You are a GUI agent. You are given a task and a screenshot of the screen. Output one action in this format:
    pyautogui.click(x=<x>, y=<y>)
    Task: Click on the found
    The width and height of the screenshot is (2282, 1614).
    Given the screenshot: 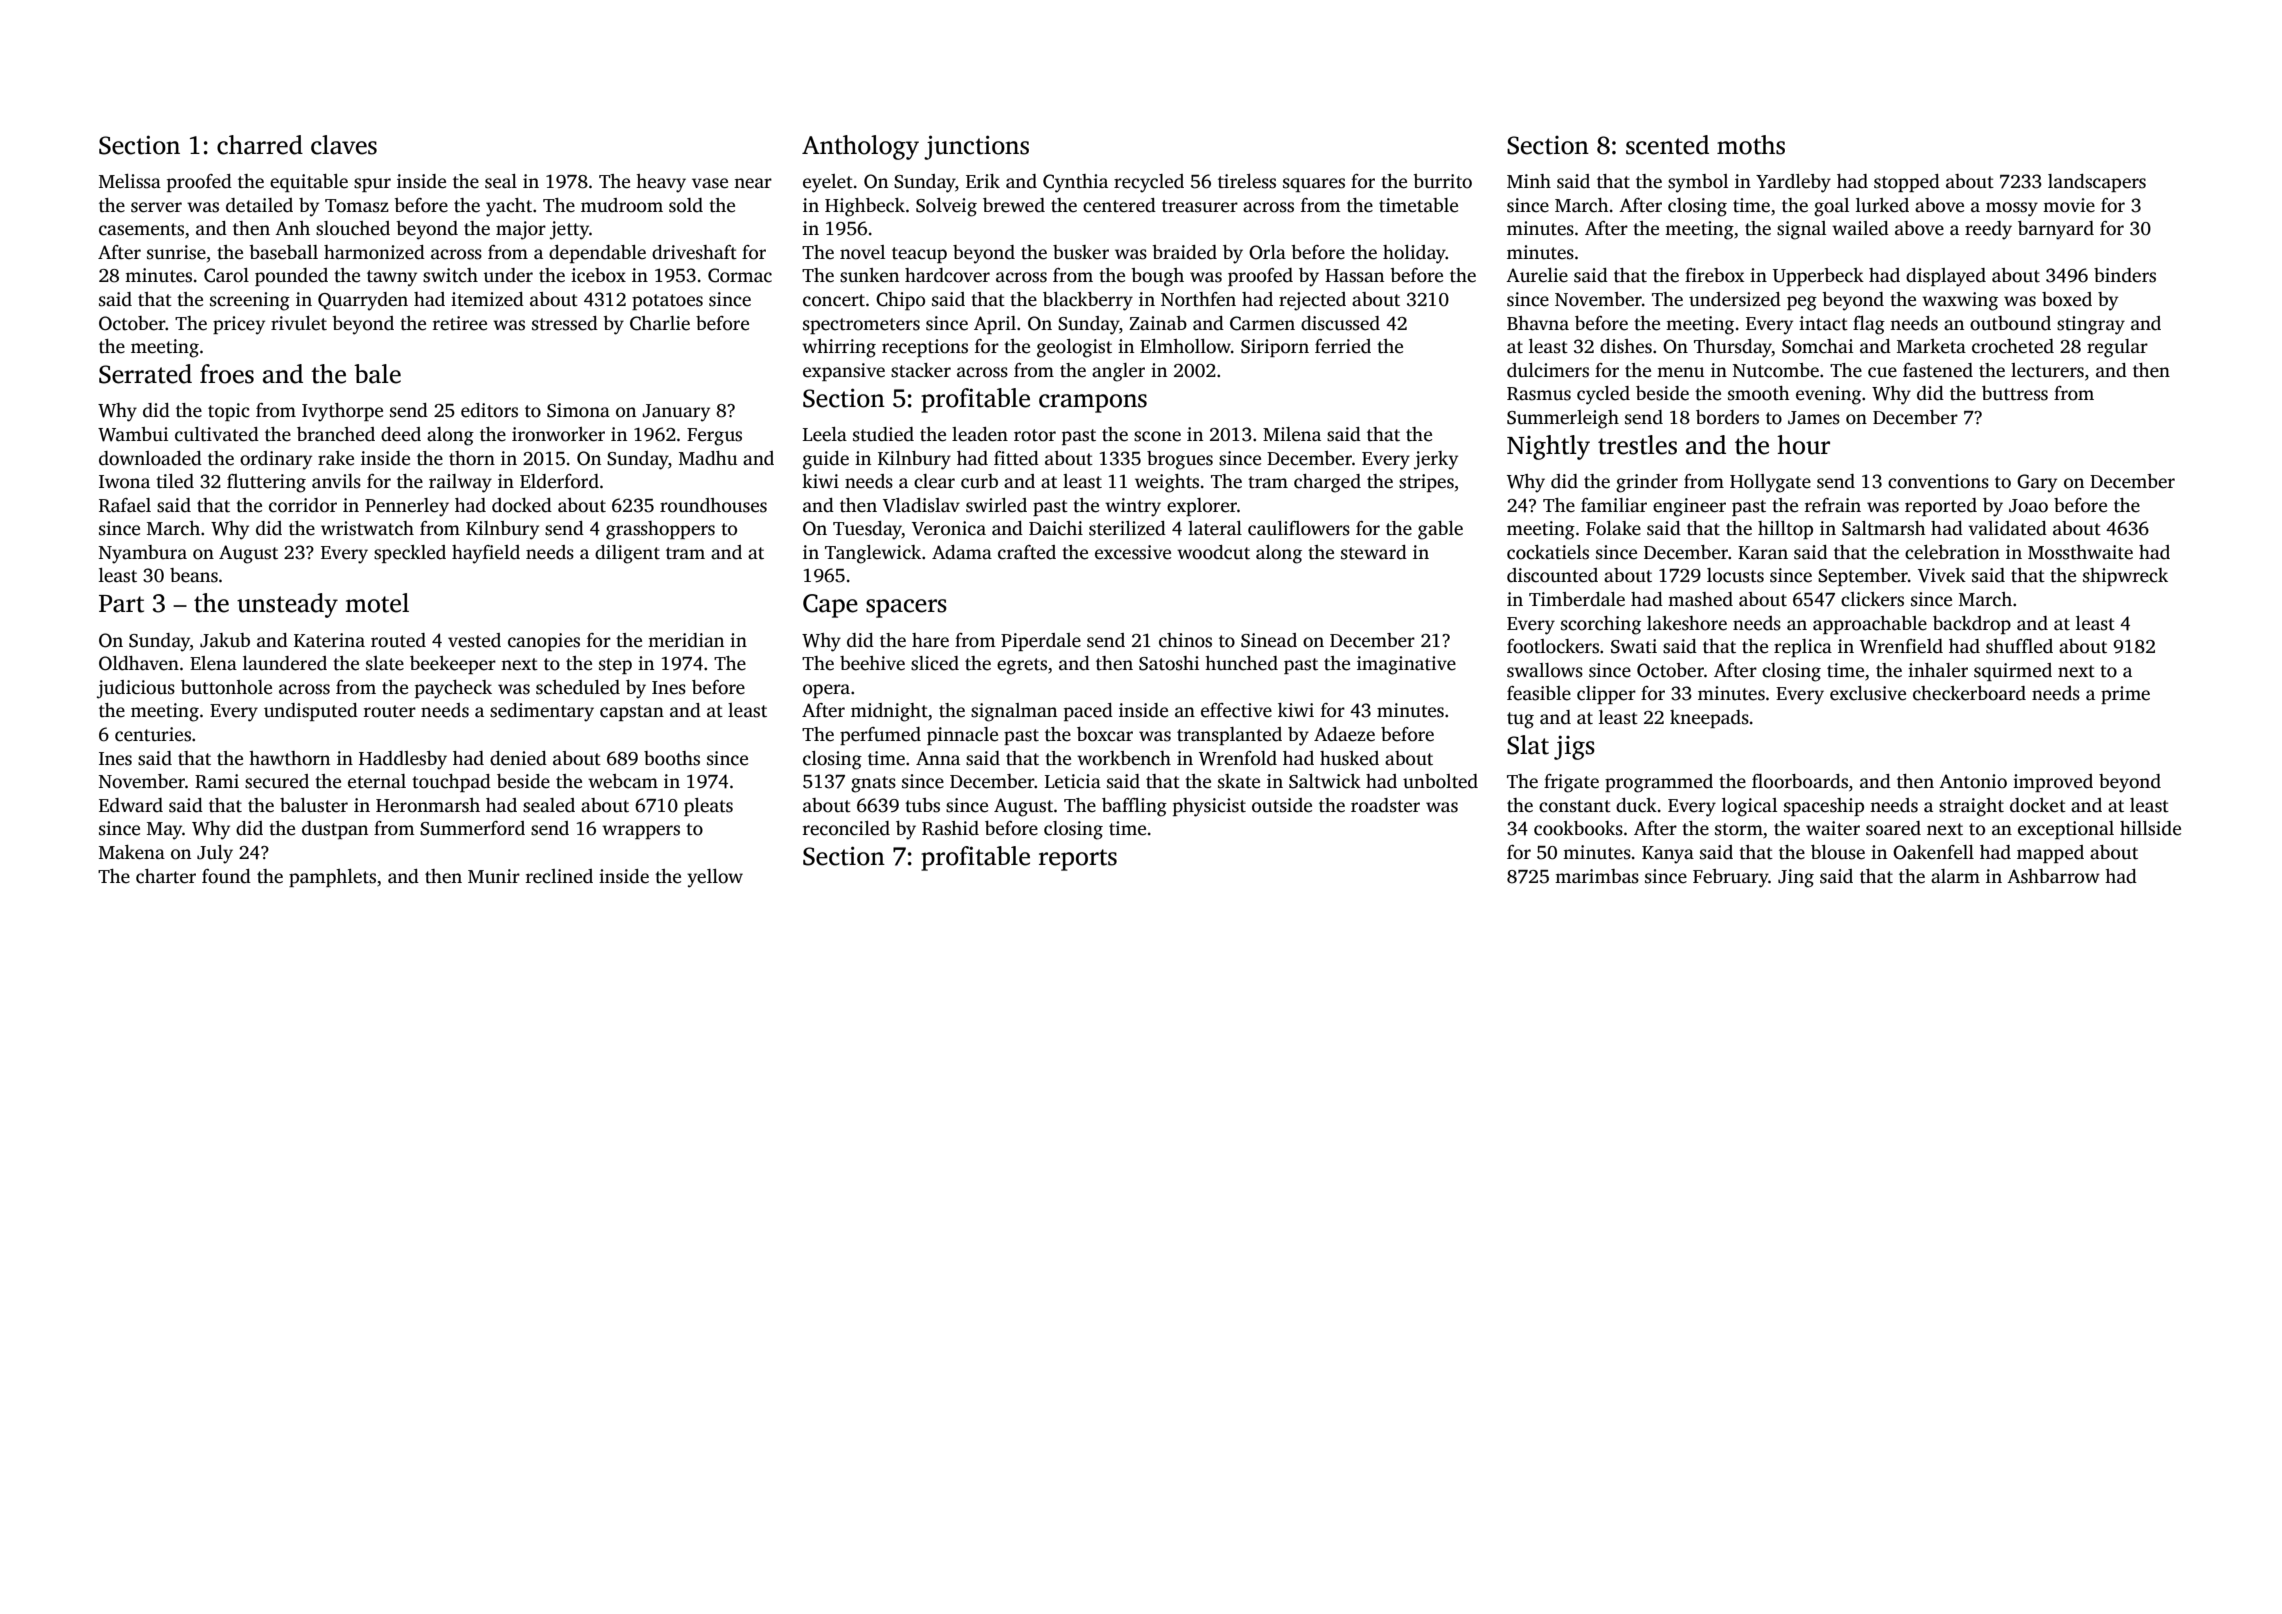 What is the action you would take?
    pyautogui.click(x=226, y=876)
